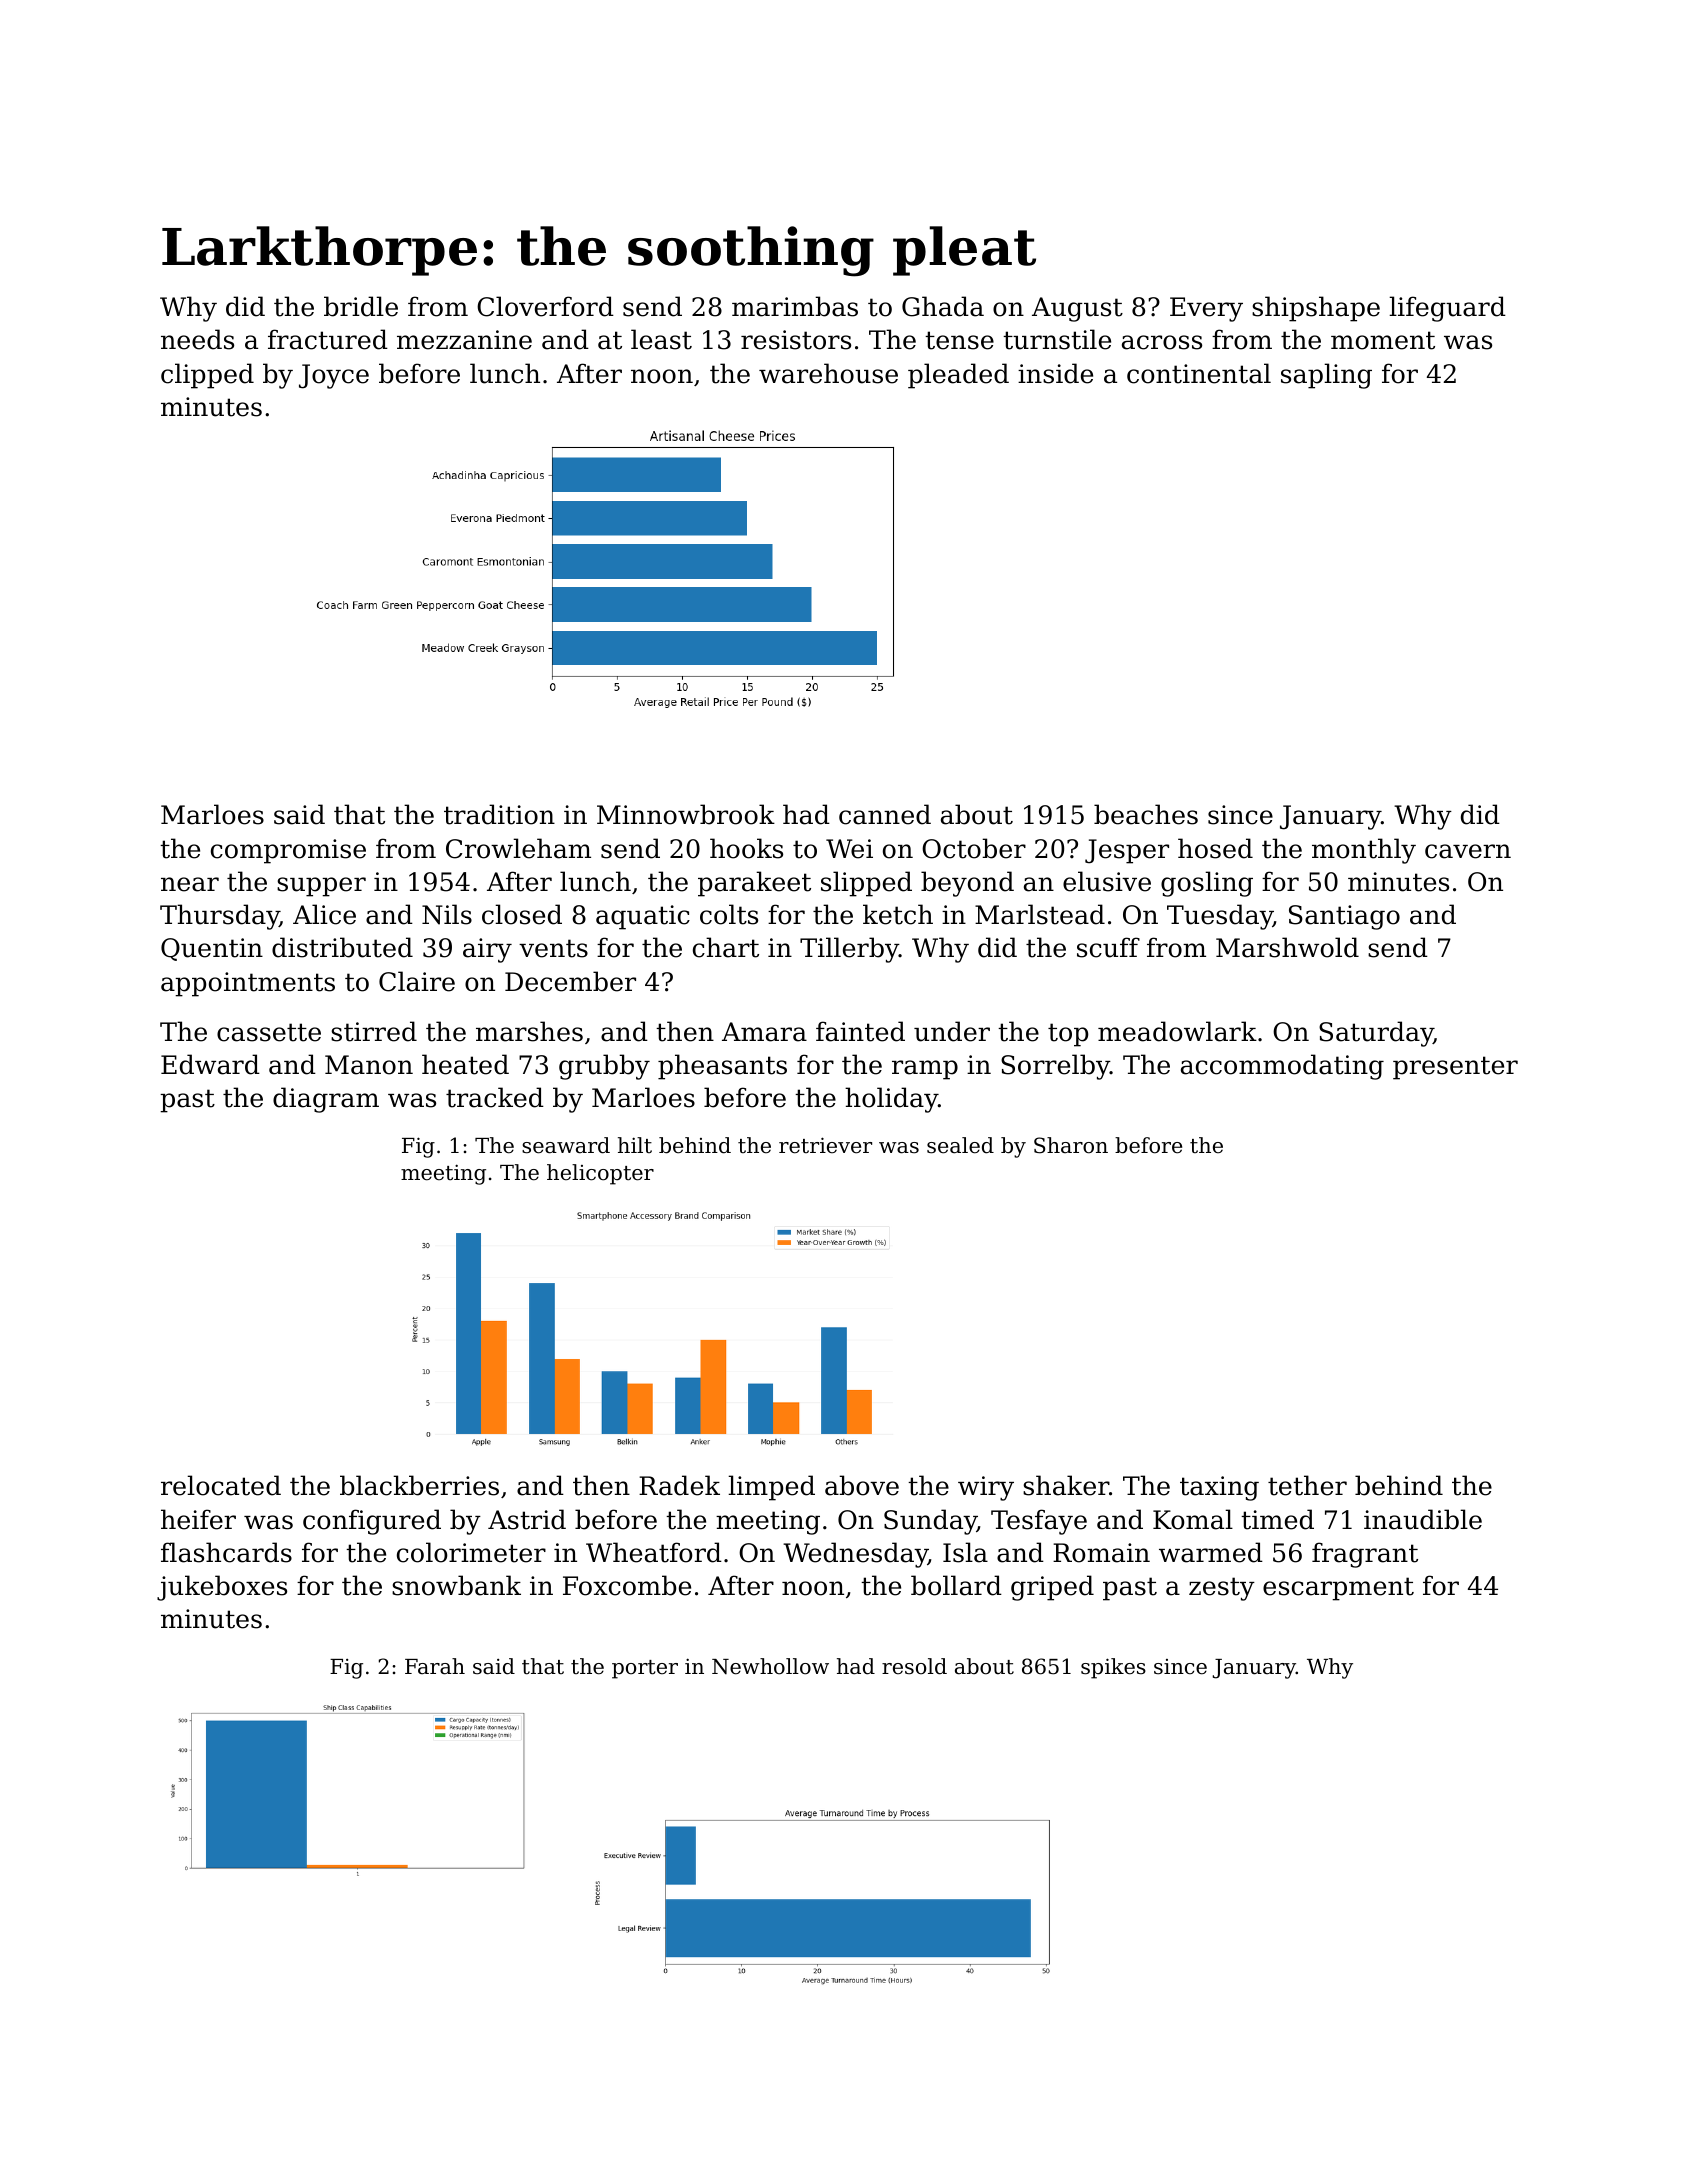 This screenshot has width=1683, height=2178. Describe the element at coordinates (361, 306) in the screenshot. I see `bridle` at that location.
